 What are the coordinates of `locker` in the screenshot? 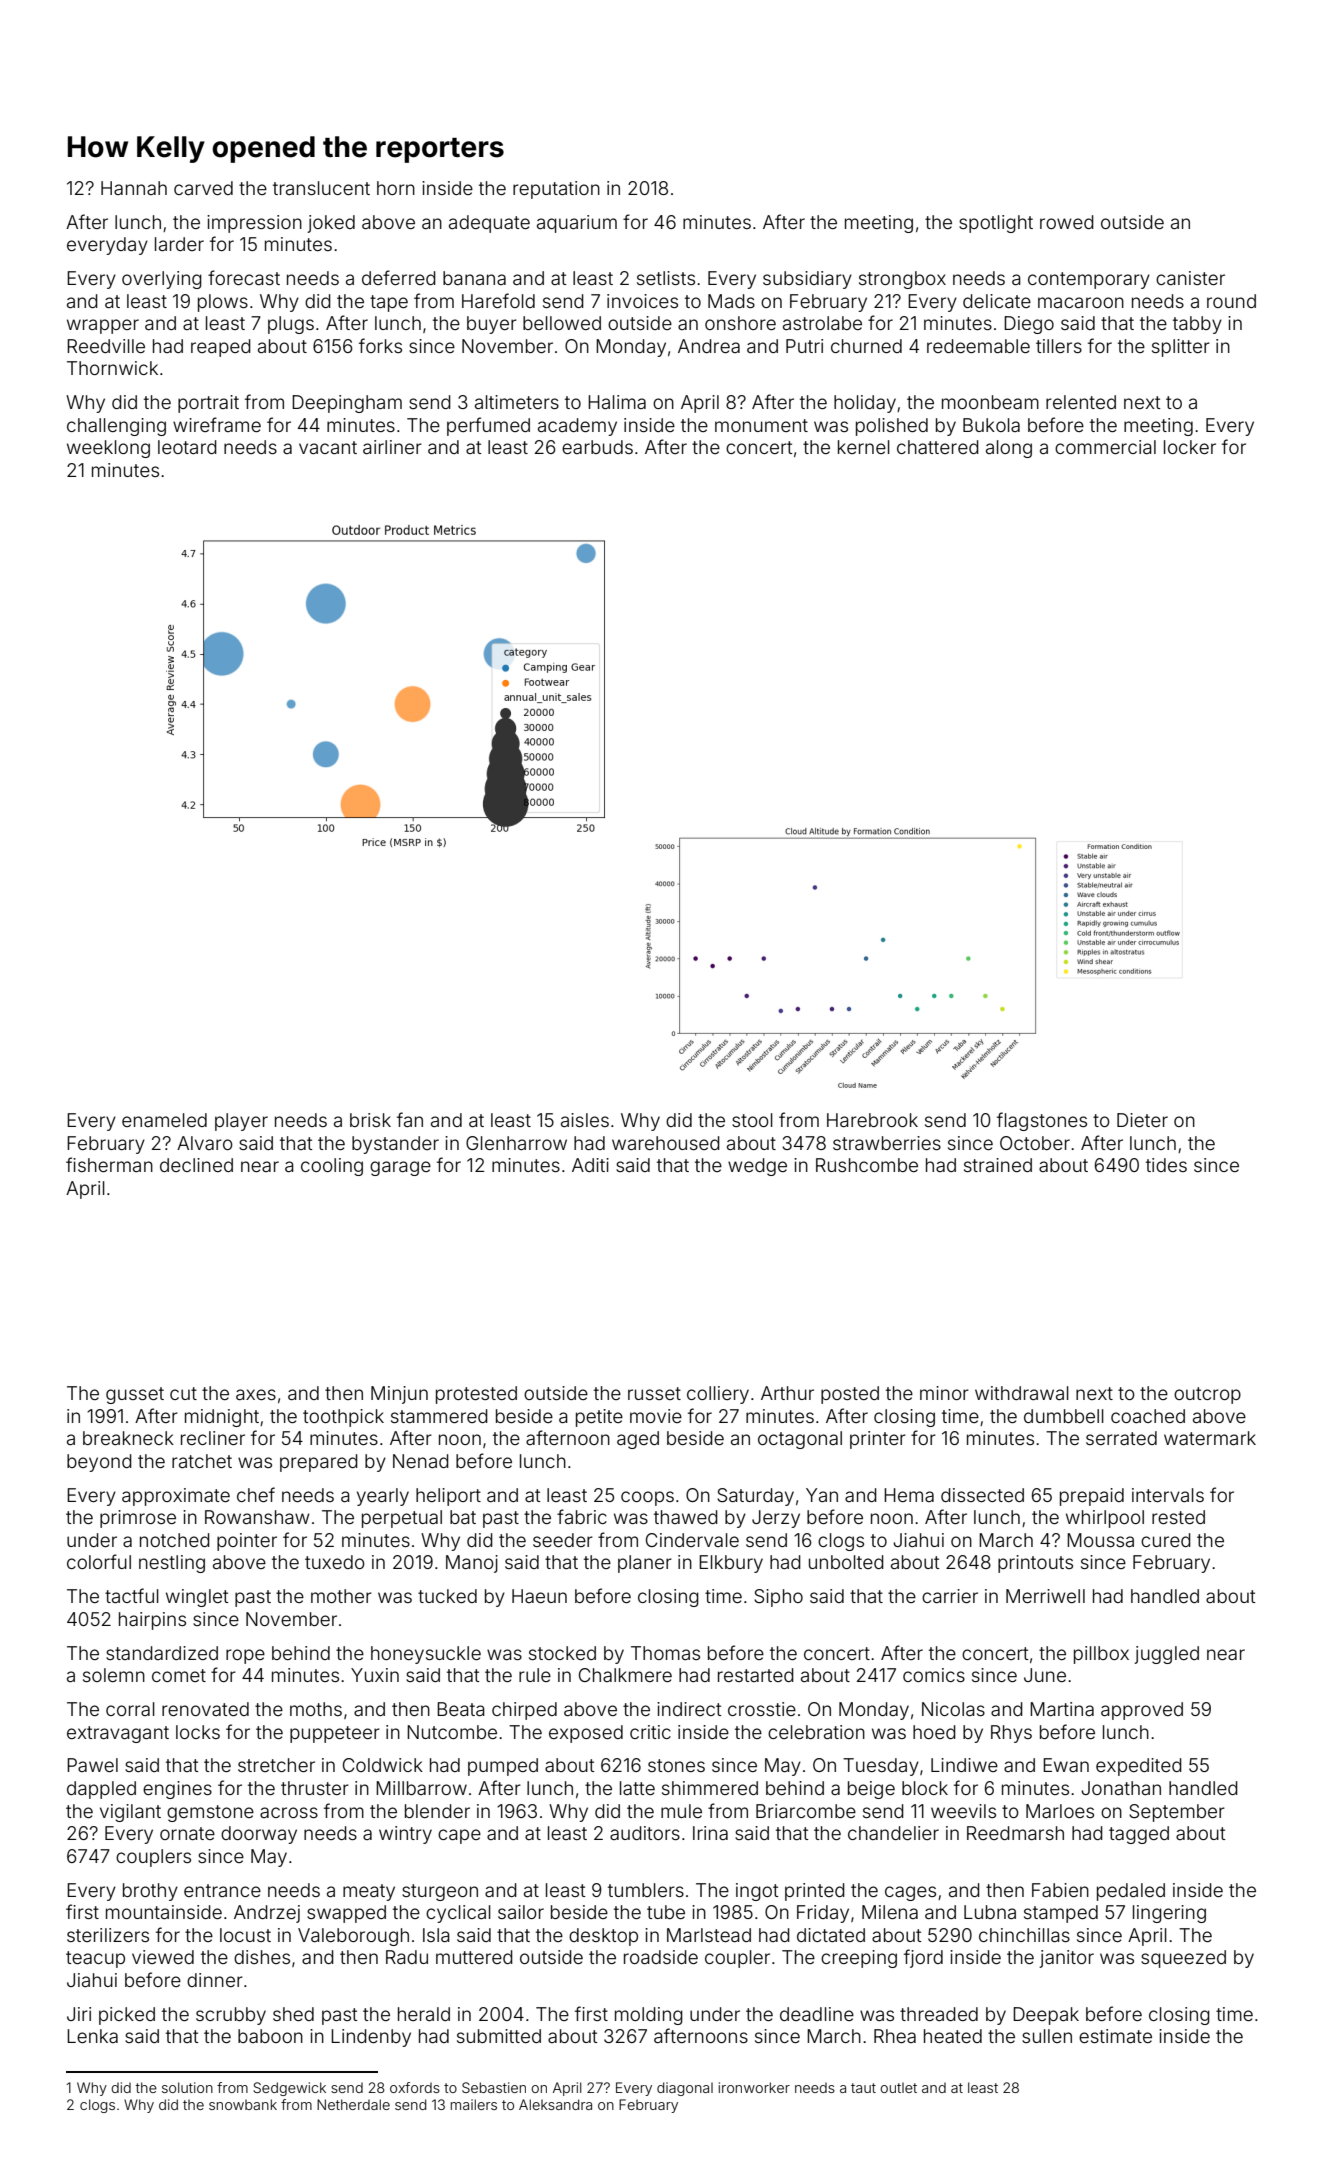 It's located at (1190, 447).
